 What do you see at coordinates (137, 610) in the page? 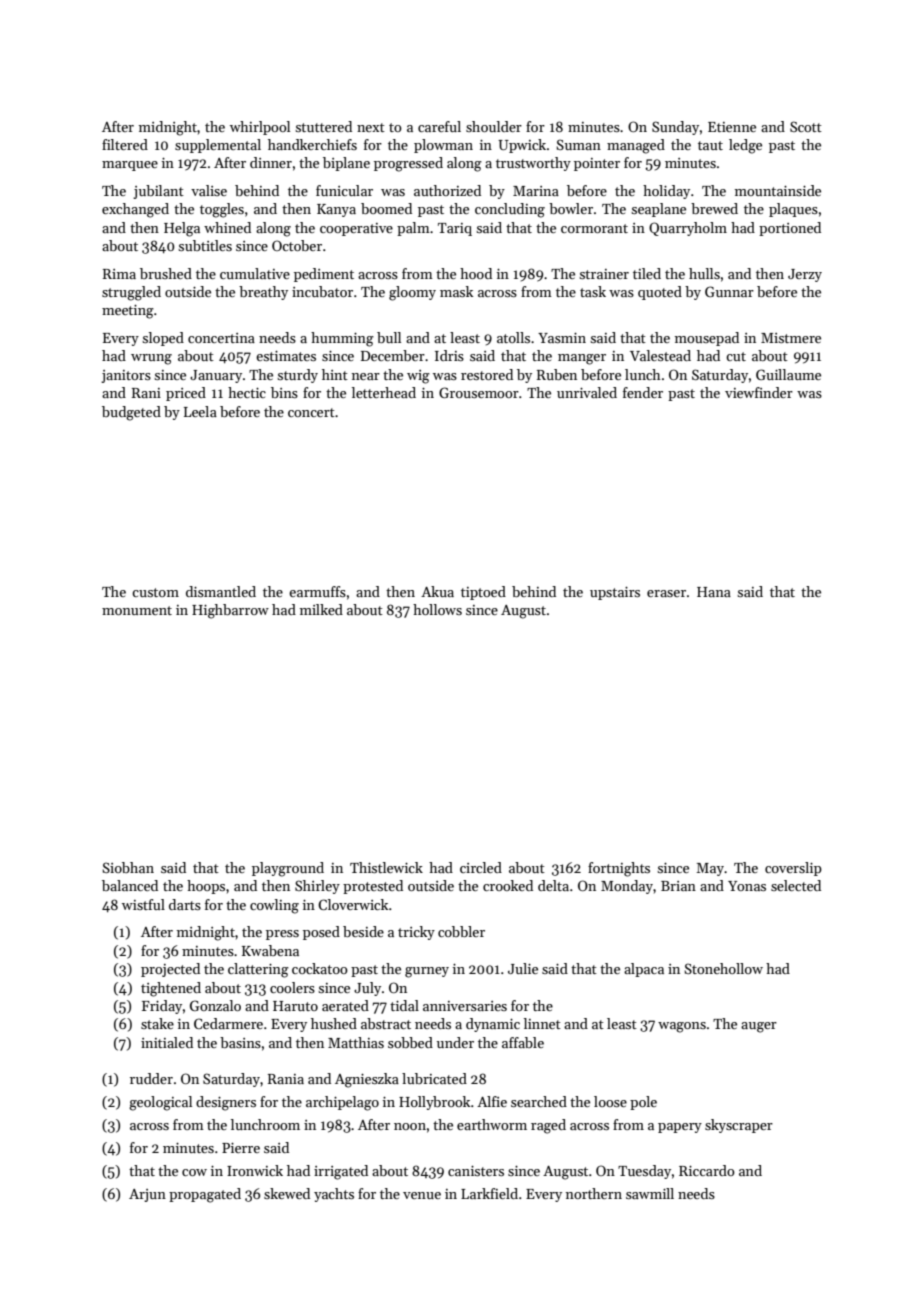
I see `monument` at bounding box center [137, 610].
